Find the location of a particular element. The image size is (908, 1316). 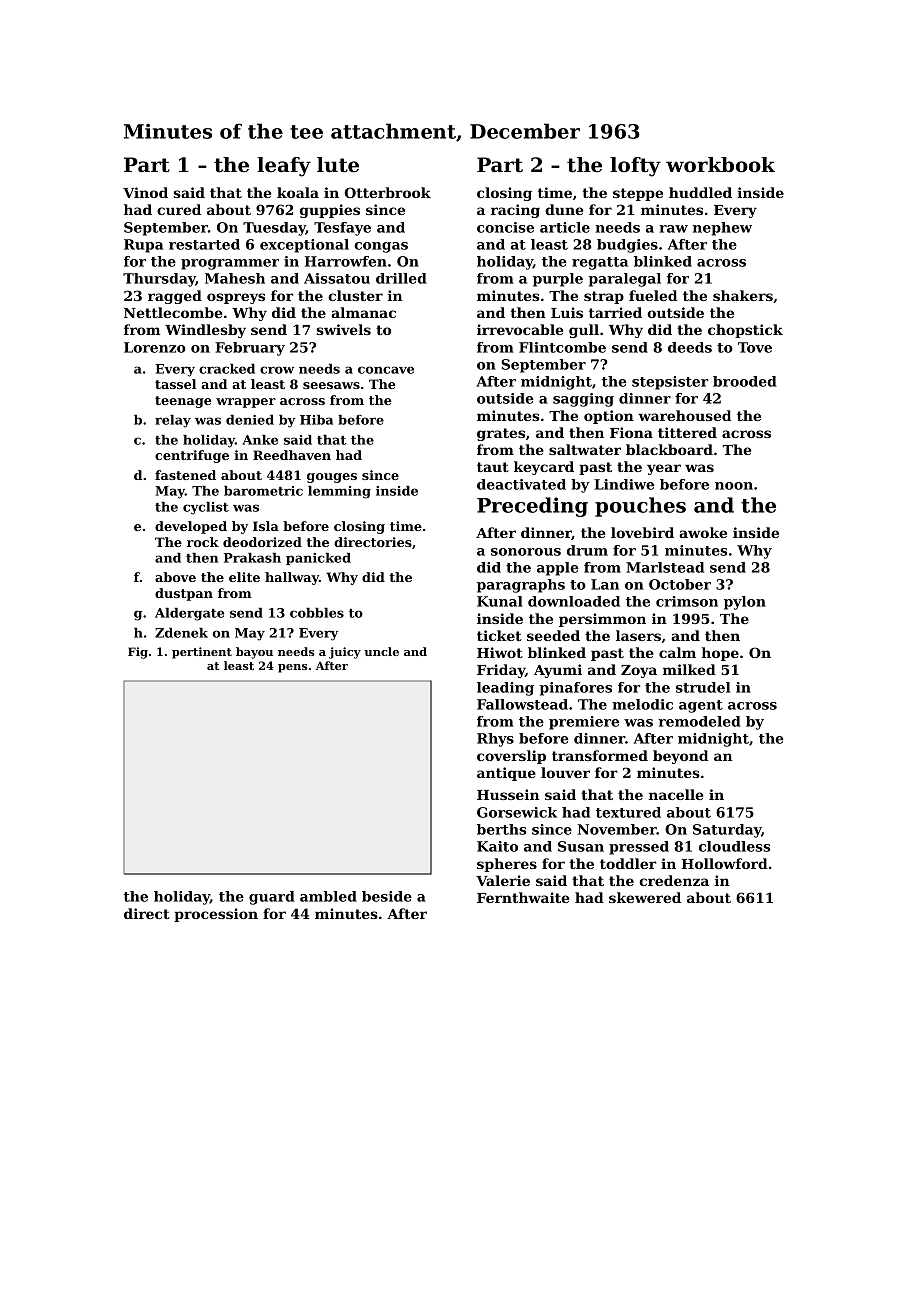

Hollowford is located at coordinates (725, 863).
